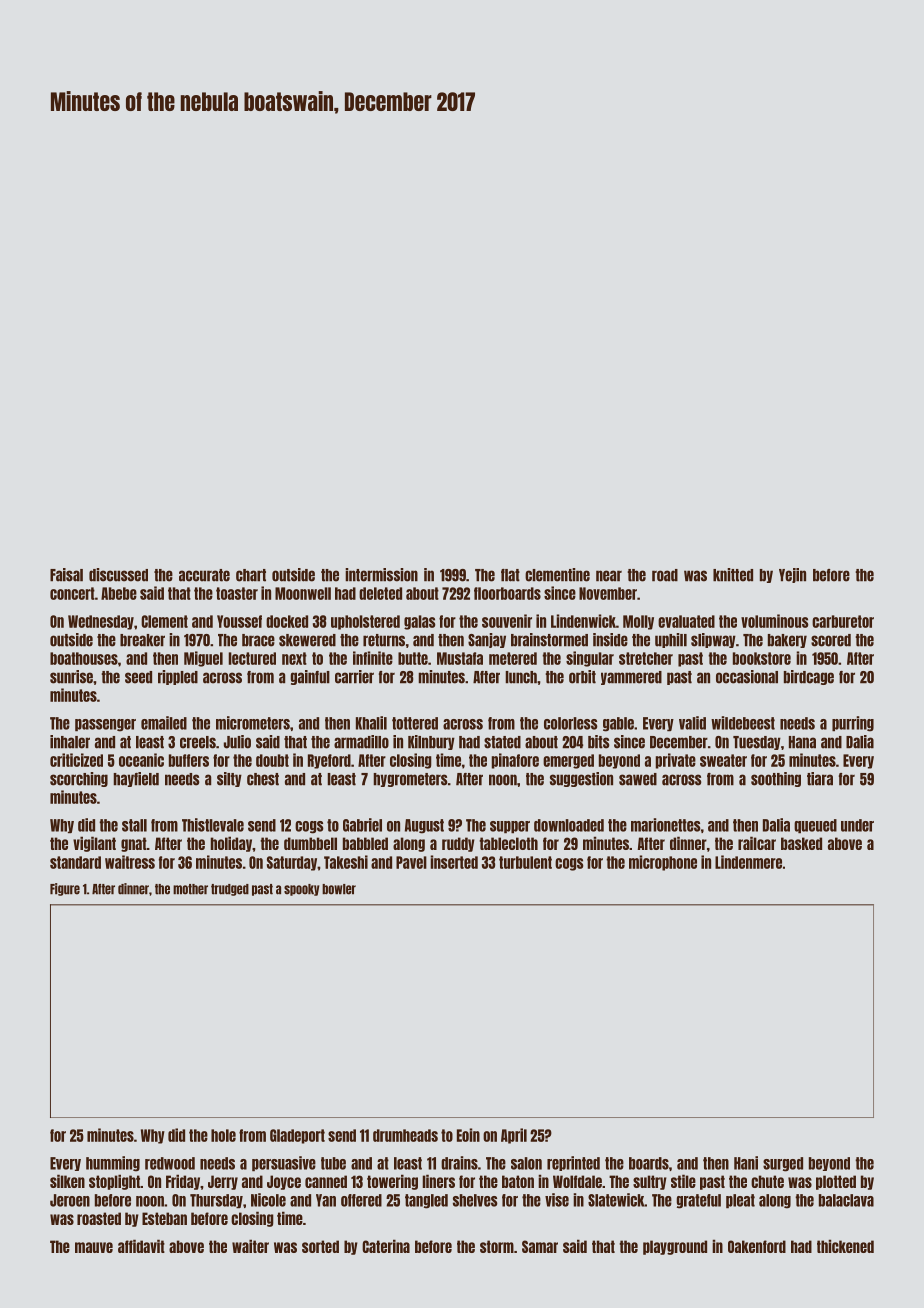  What do you see at coordinates (820, 779) in the document?
I see `tiara` at bounding box center [820, 779].
